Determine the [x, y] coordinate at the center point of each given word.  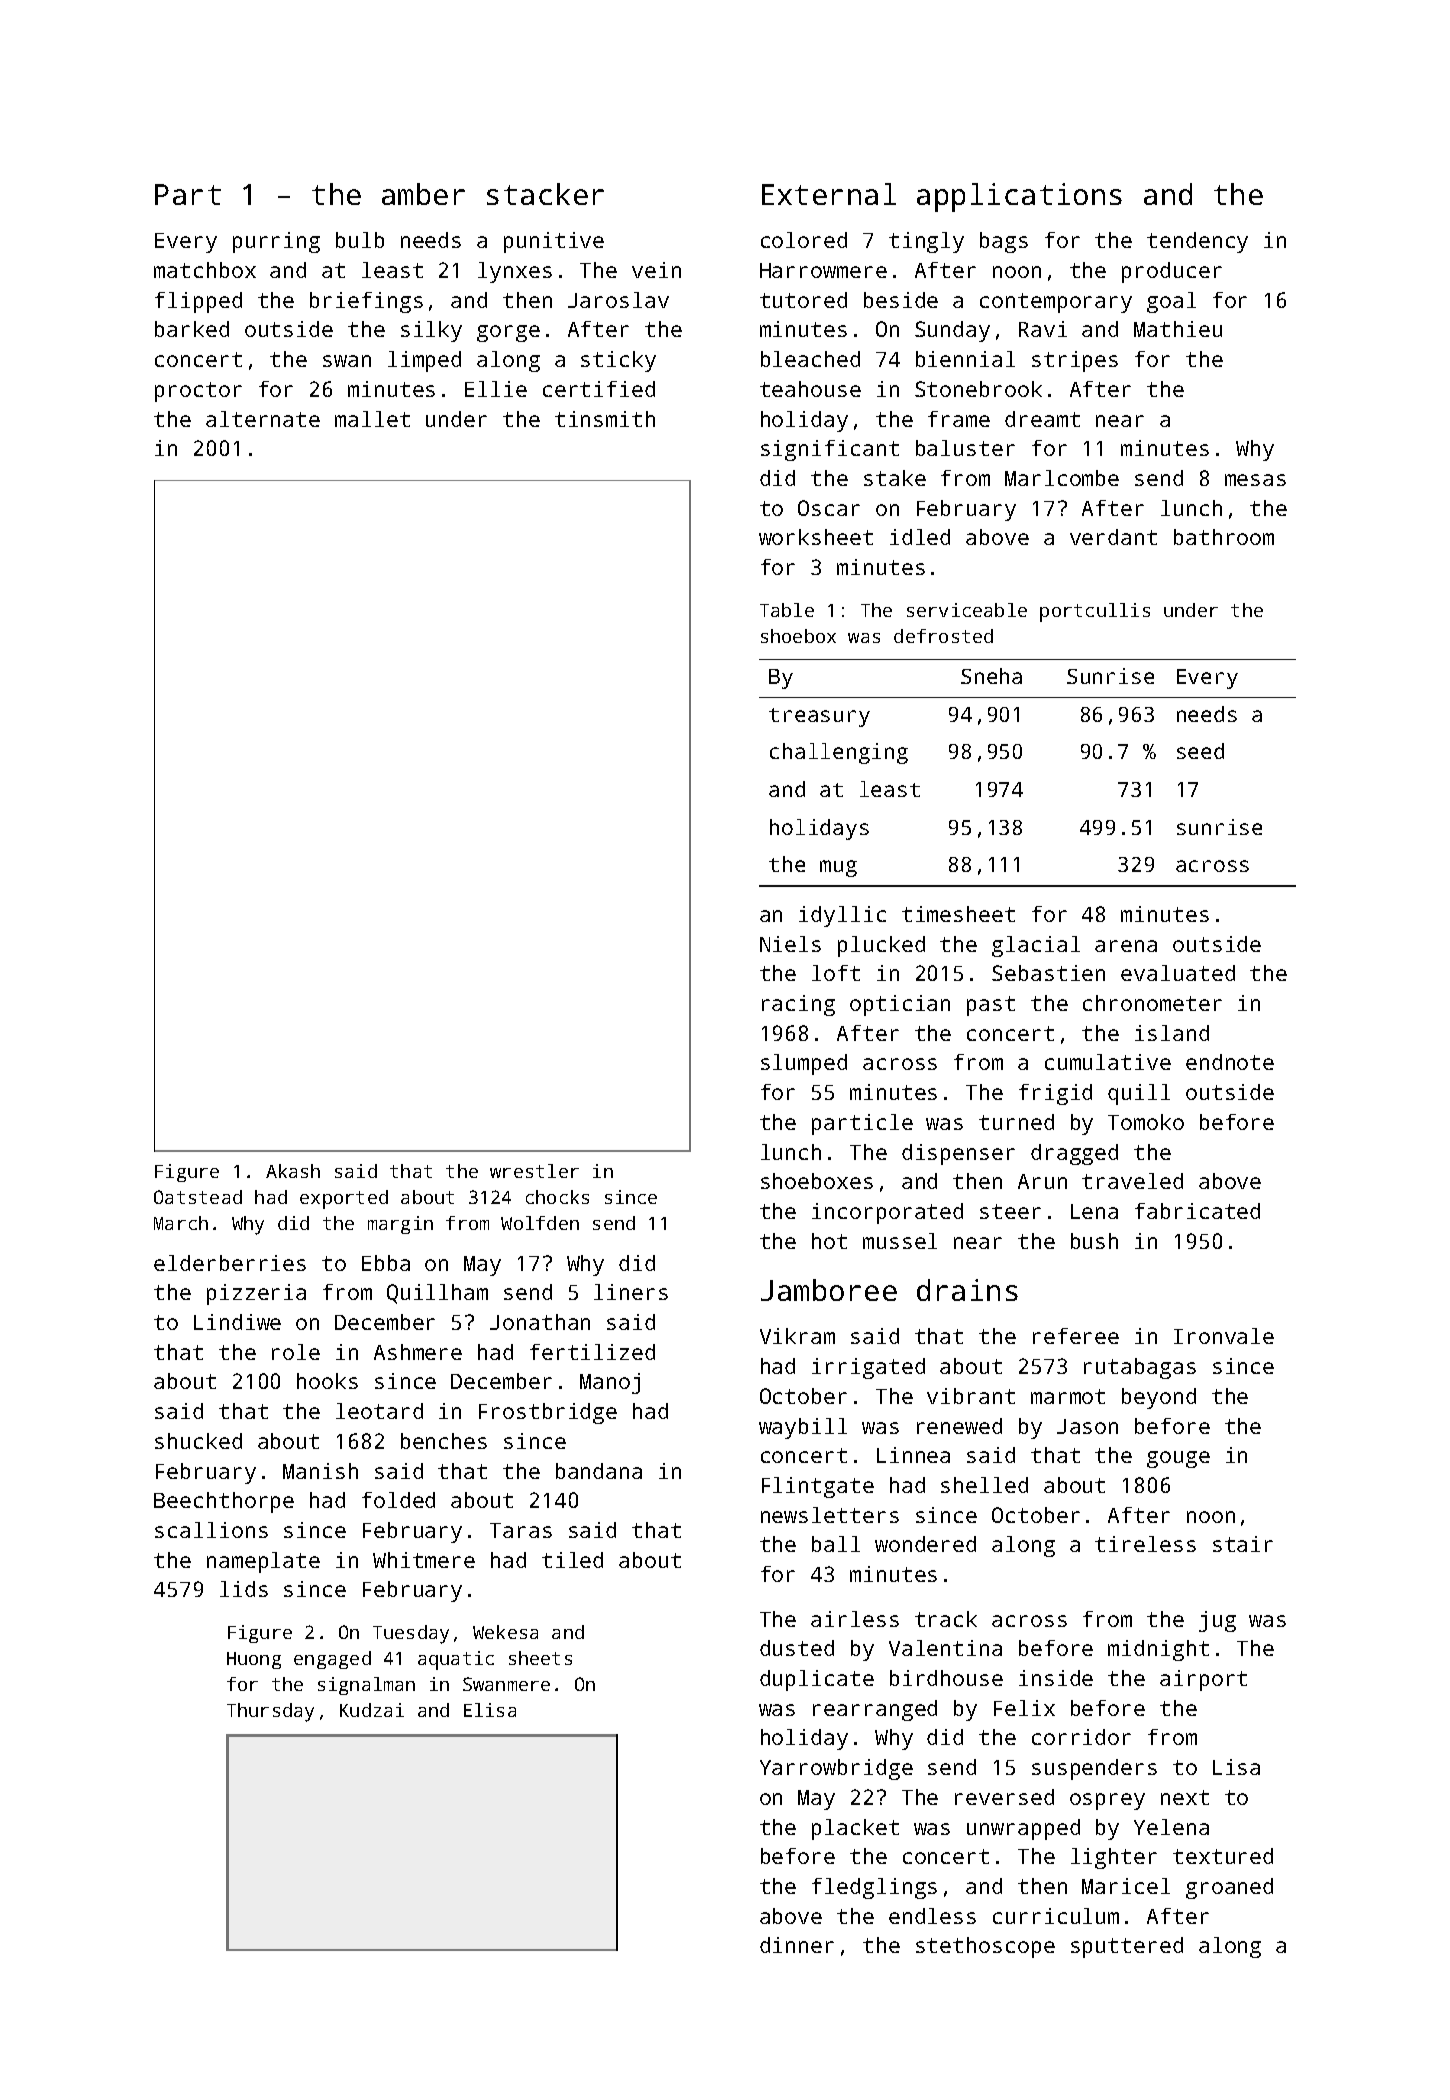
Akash [293, 1171]
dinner [797, 1945]
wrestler [534, 1171]
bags [1004, 242]
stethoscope [985, 1947]
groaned [1229, 1888]
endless [932, 1916]
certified [599, 389]
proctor [198, 392]
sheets [540, 1658]
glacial [1036, 946]
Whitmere [424, 1560]
